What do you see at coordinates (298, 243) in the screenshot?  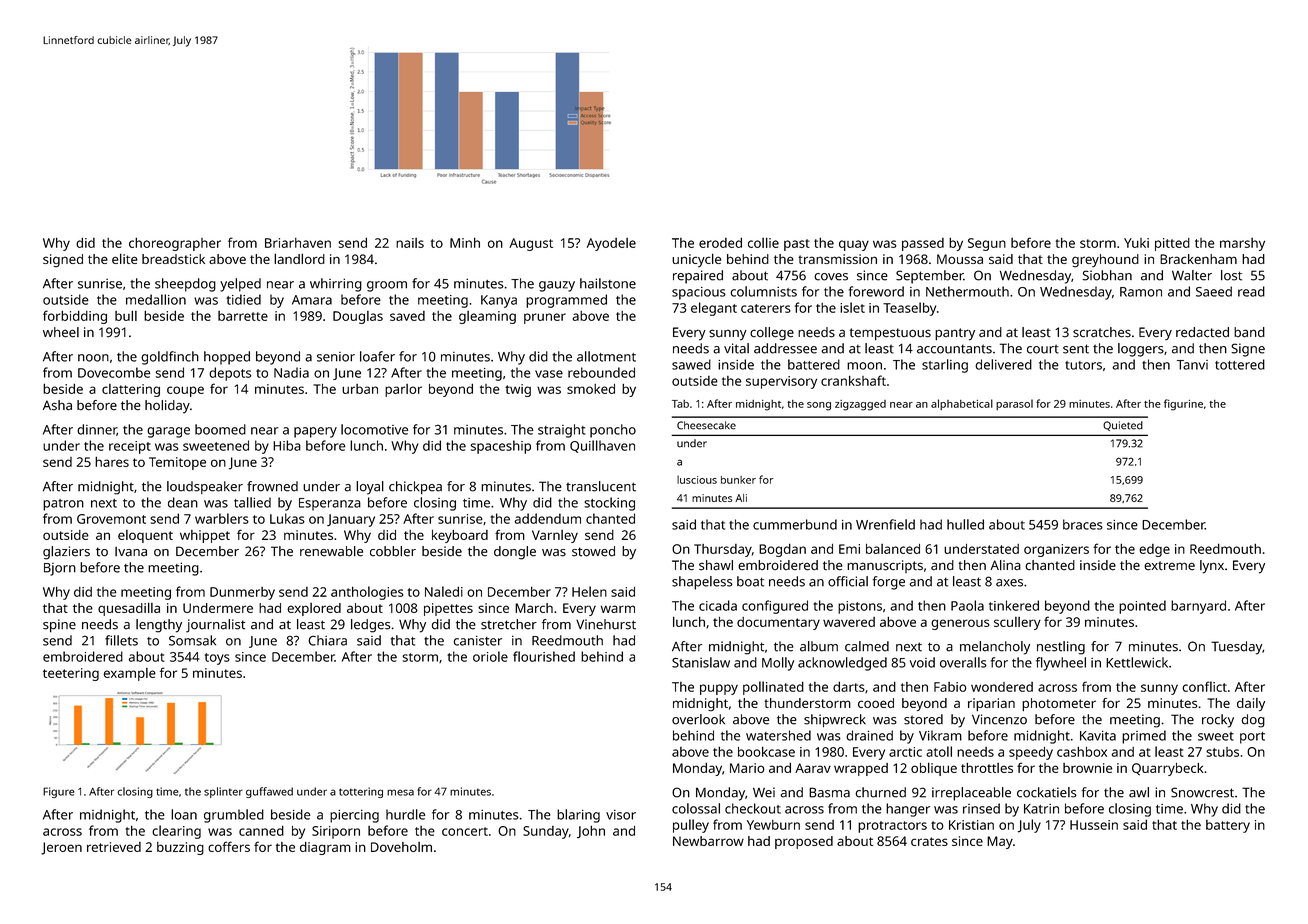 I see `Briarhaven` at bounding box center [298, 243].
